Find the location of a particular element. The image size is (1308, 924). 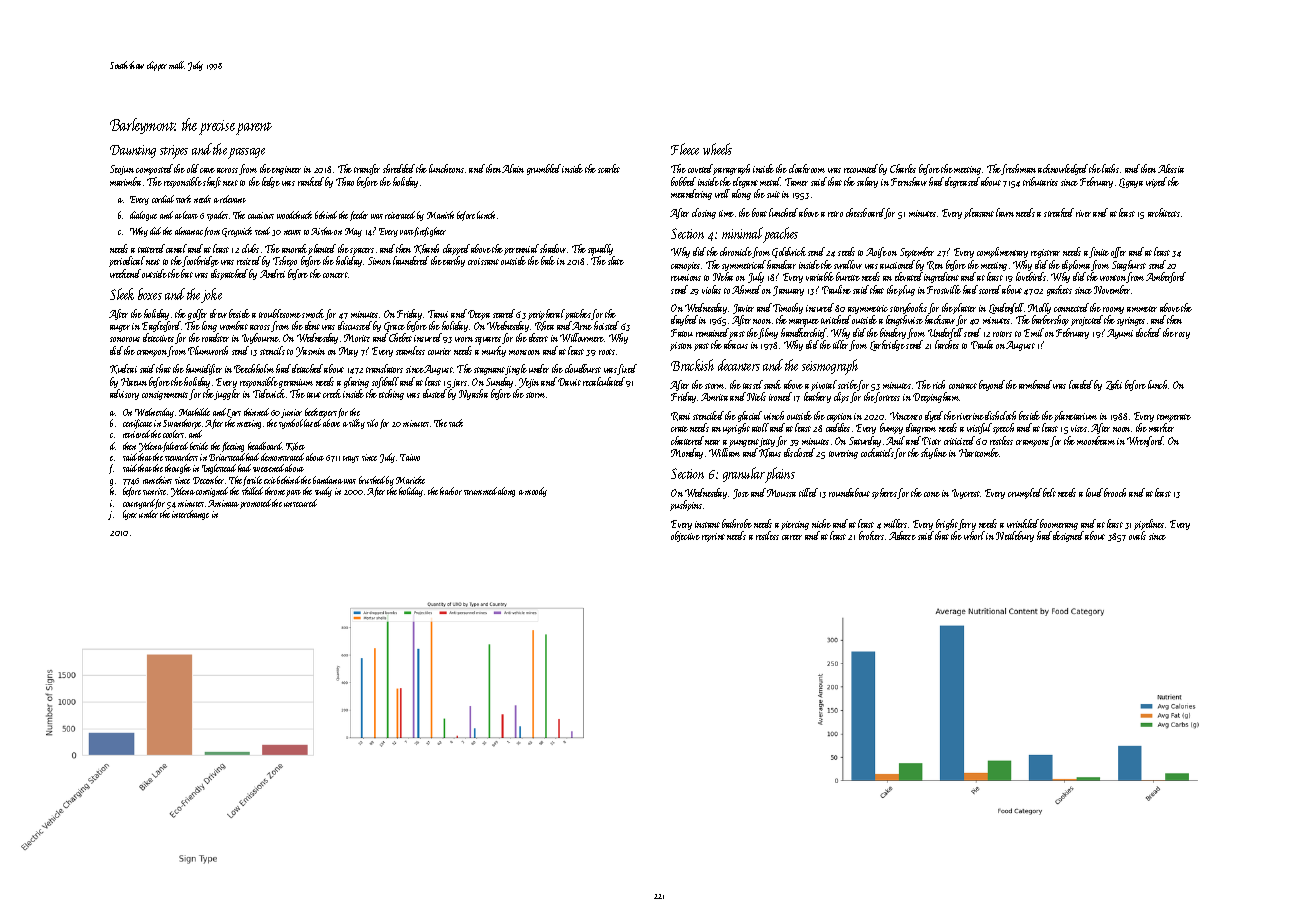

ovals is located at coordinates (1137, 535).
